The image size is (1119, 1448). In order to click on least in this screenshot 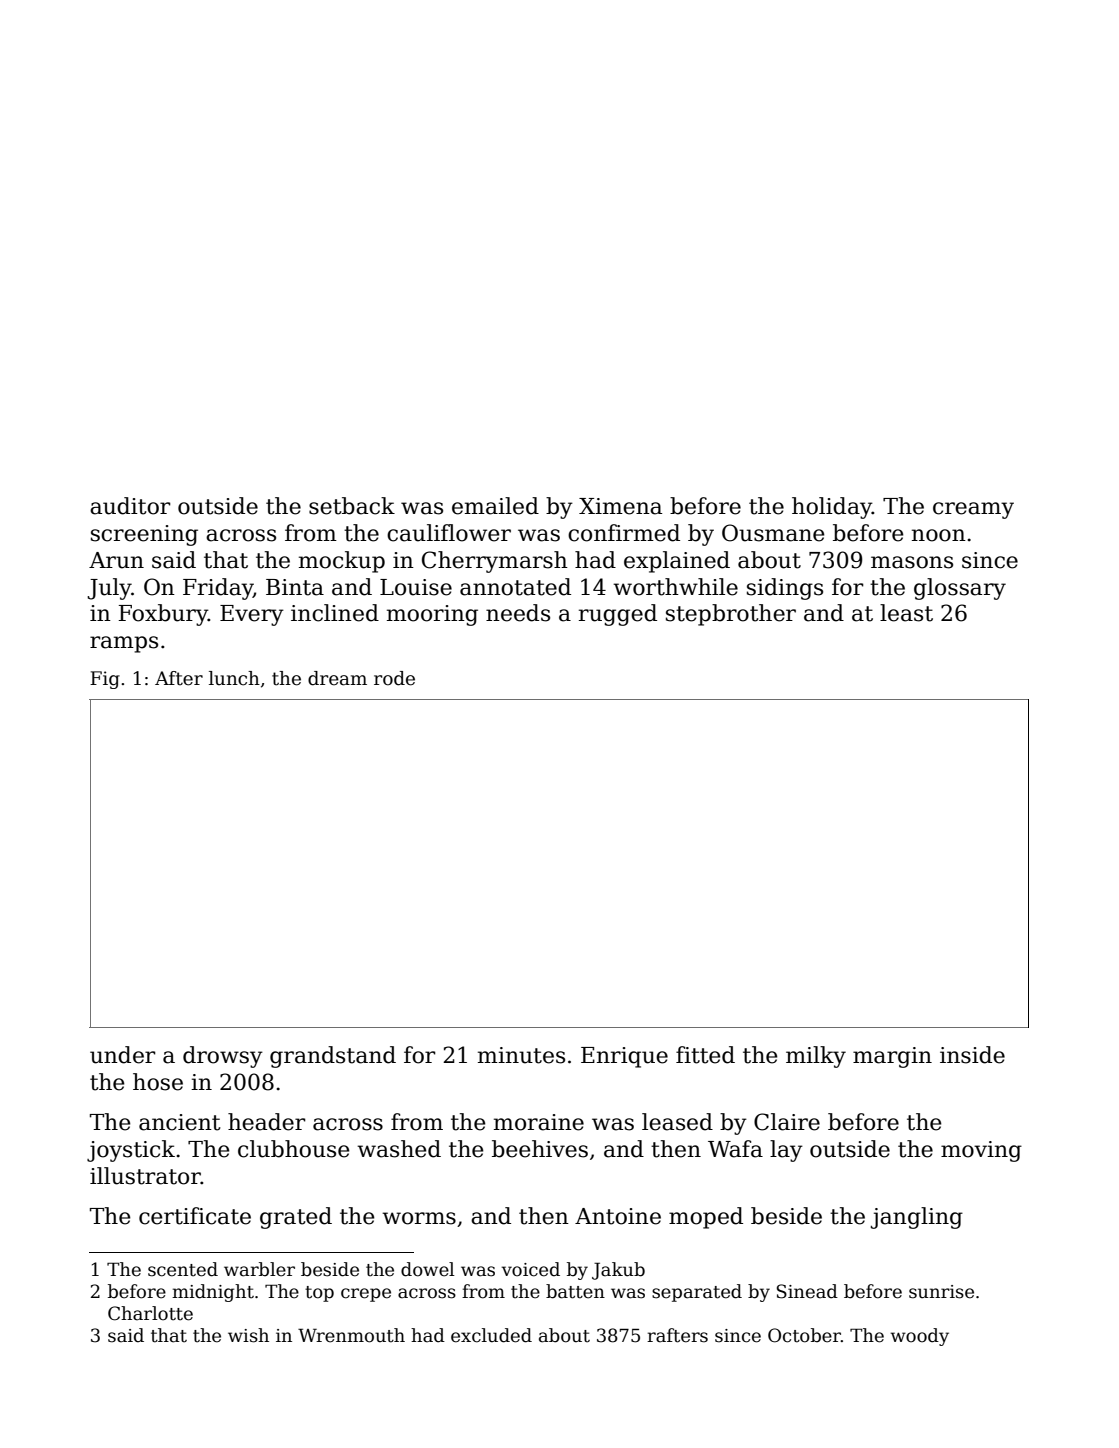, I will do `click(906, 613)`.
